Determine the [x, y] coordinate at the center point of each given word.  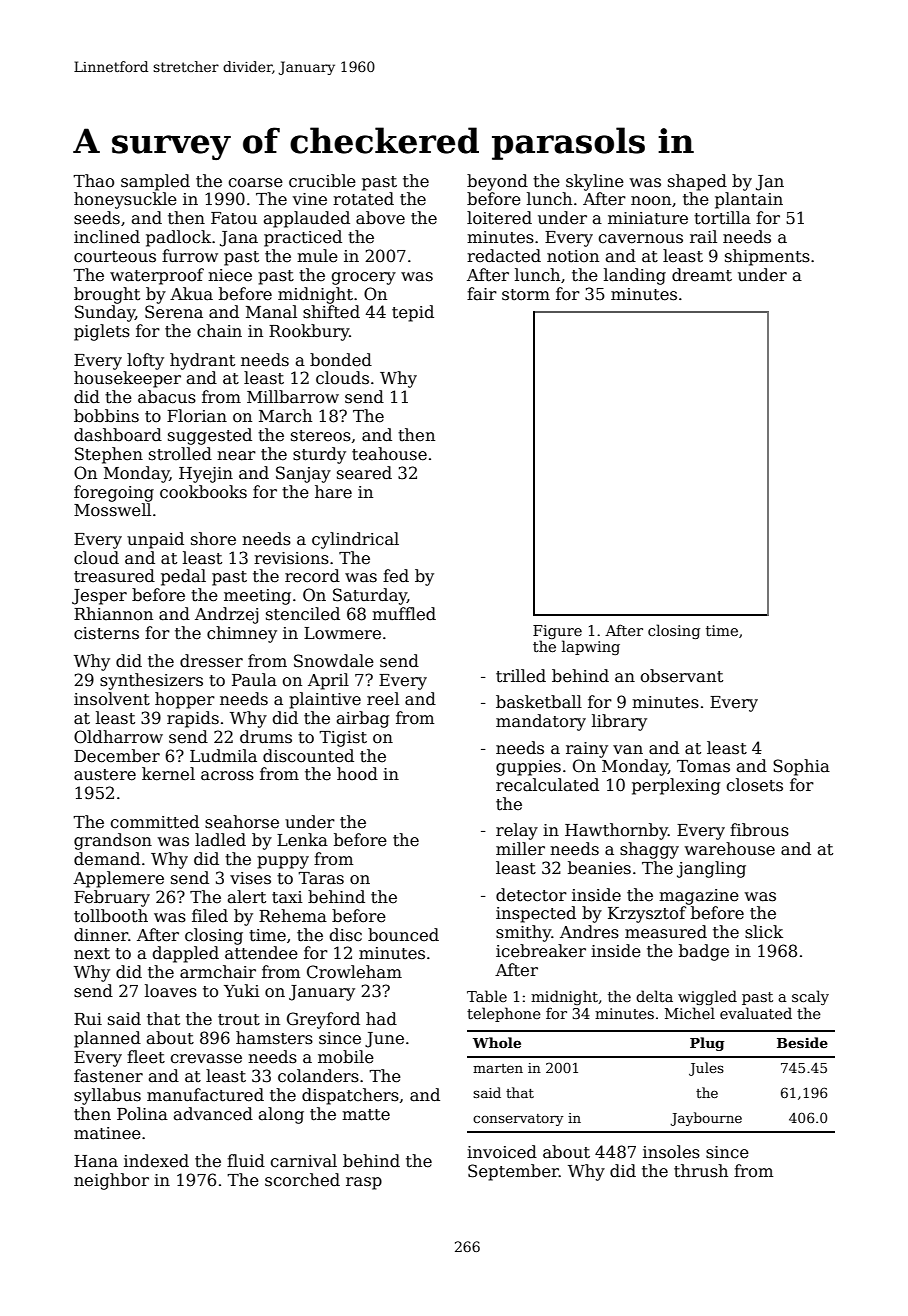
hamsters [274, 1038]
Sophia [801, 767]
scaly [810, 997]
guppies [528, 768]
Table [487, 996]
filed [210, 916]
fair [482, 294]
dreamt [702, 275]
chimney [242, 634]
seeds [97, 218]
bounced [403, 935]
